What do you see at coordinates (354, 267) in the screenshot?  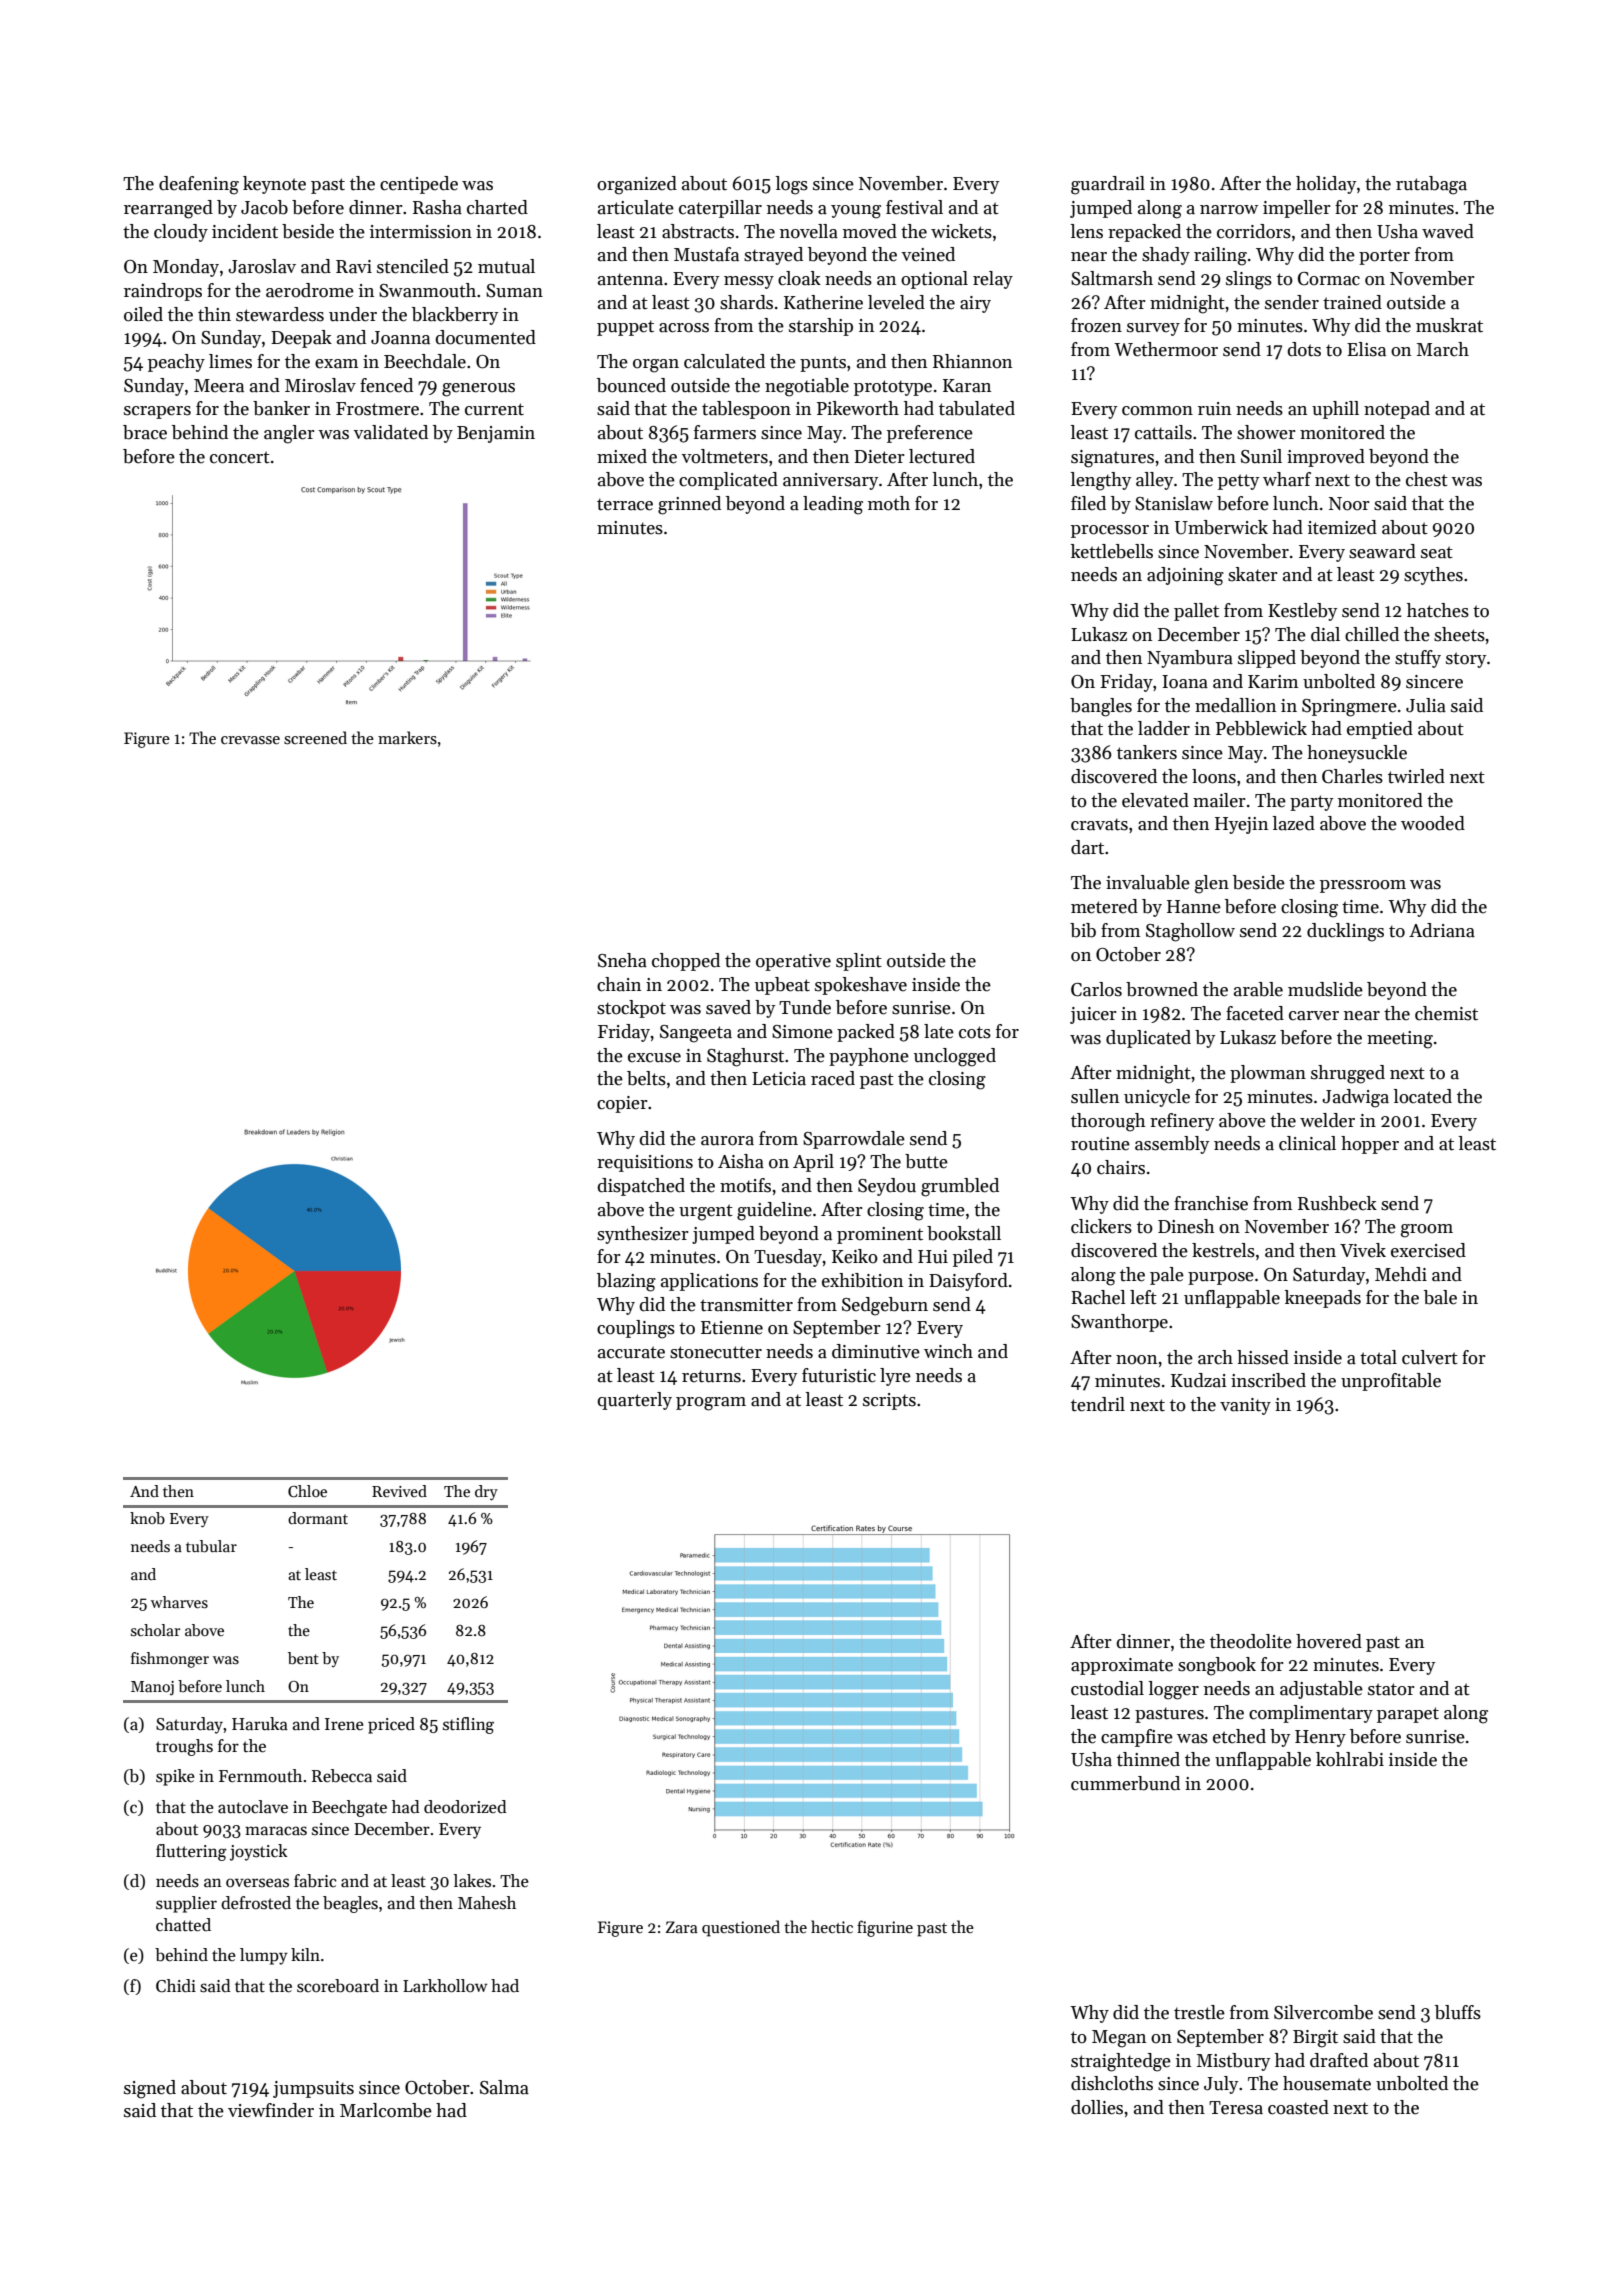 I see `Ravi` at bounding box center [354, 267].
